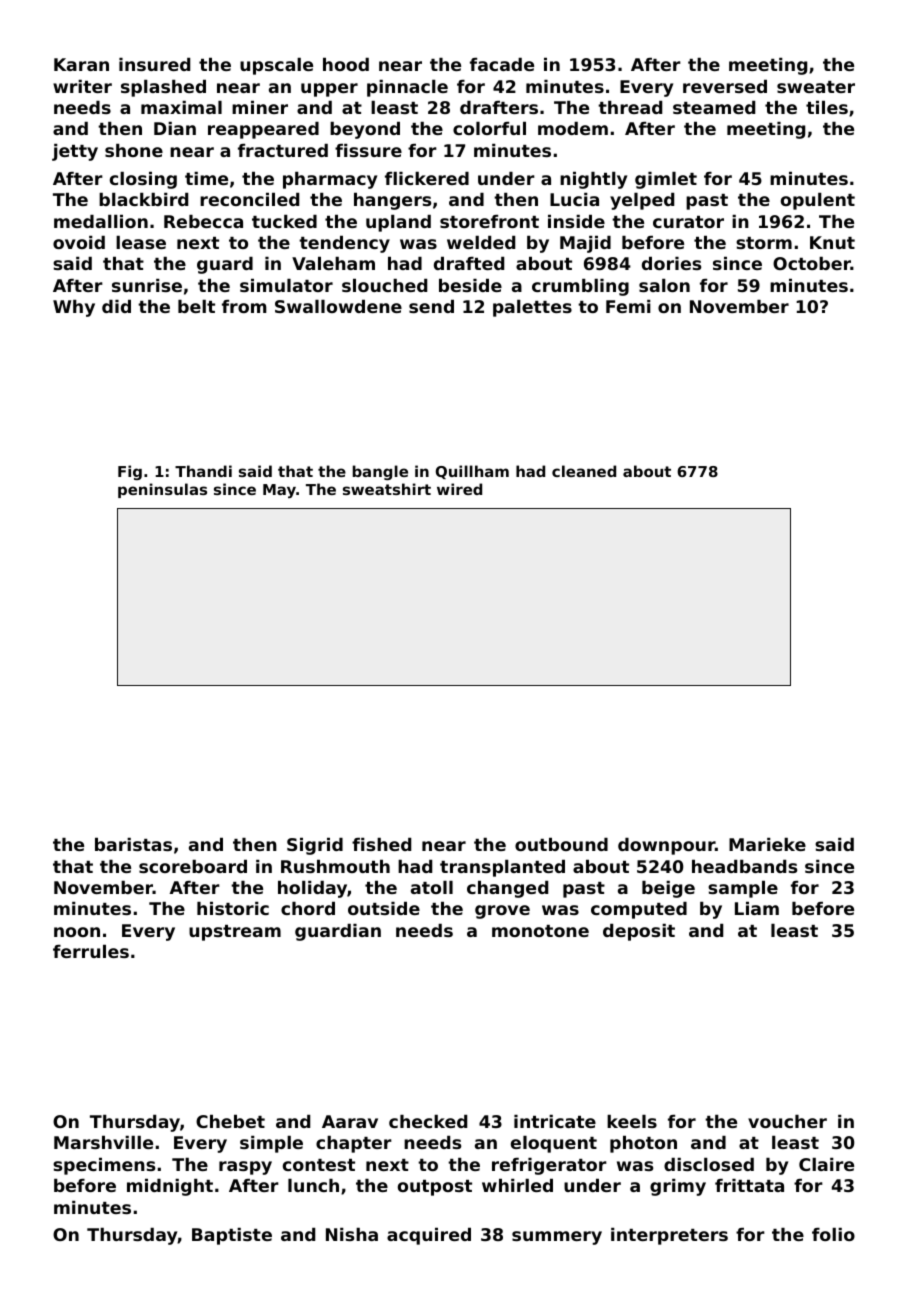 The height and width of the page is (1316, 908). I want to click on upscale, so click(276, 66).
